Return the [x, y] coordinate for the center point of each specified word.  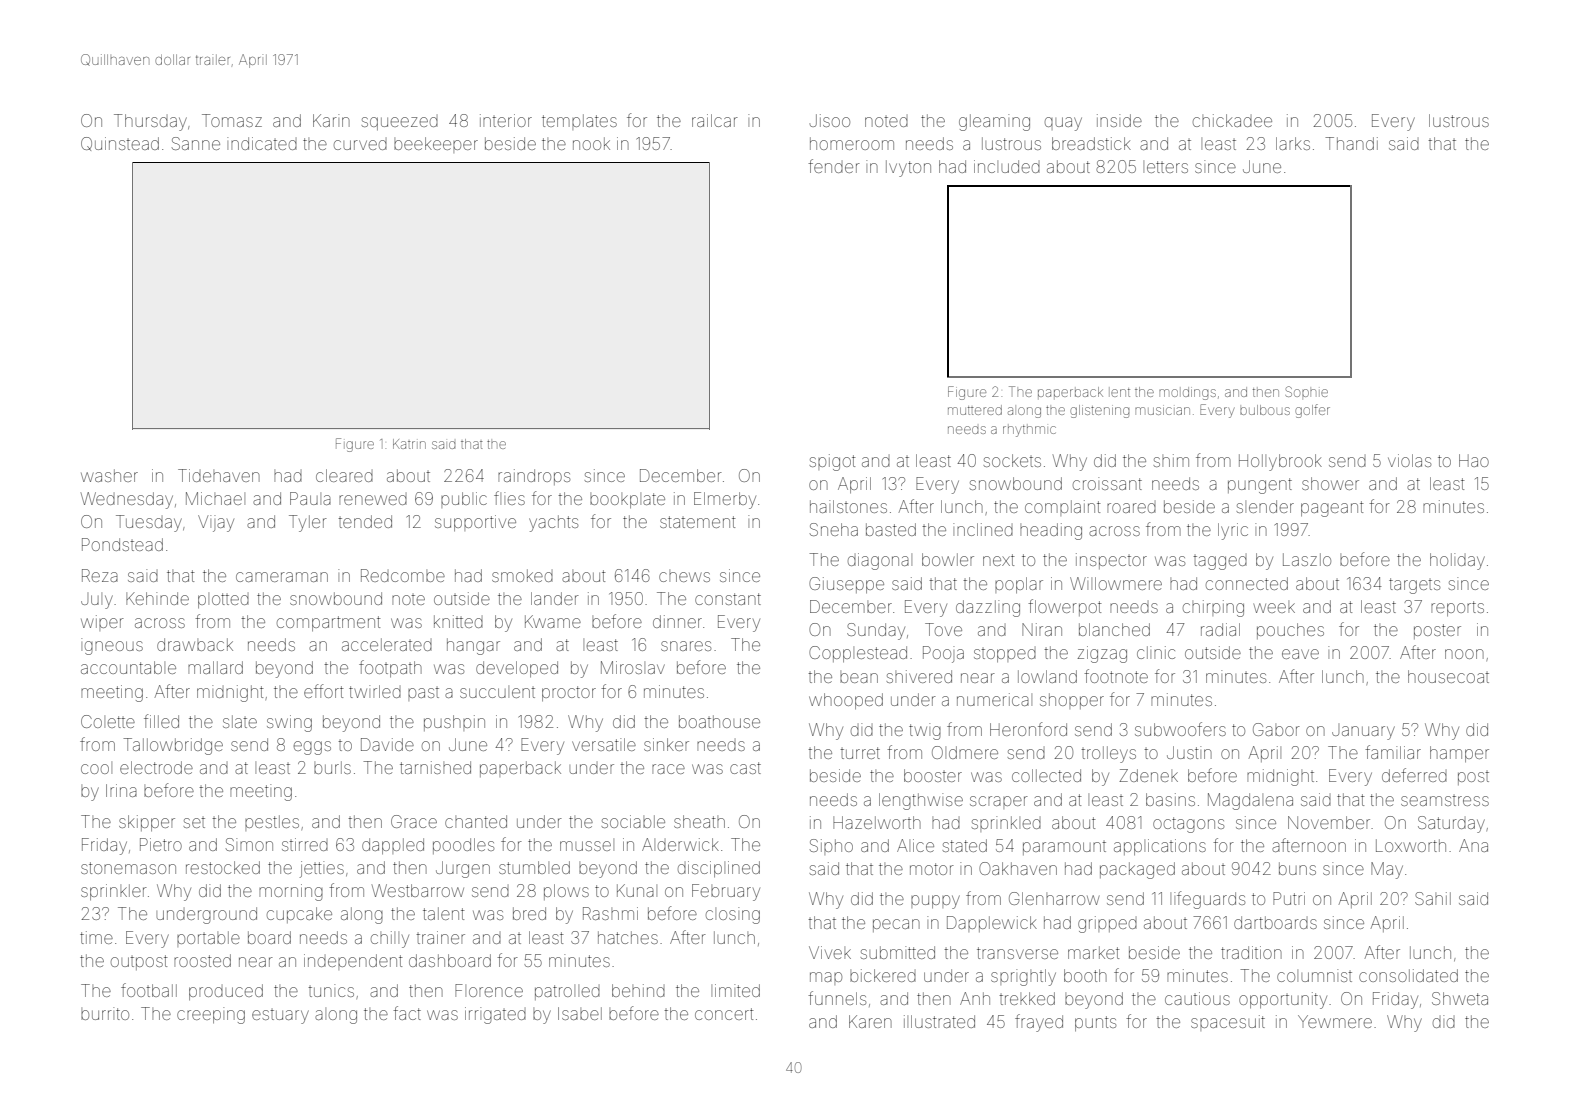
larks [1293, 143]
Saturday [1451, 824]
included [1007, 166]
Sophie [1306, 391]
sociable [633, 821]
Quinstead [120, 144]
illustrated [939, 1021]
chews [684, 577]
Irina [121, 790]
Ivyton [908, 168]
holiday [1457, 561]
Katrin [409, 444]
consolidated [1408, 975]
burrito [105, 1013]
